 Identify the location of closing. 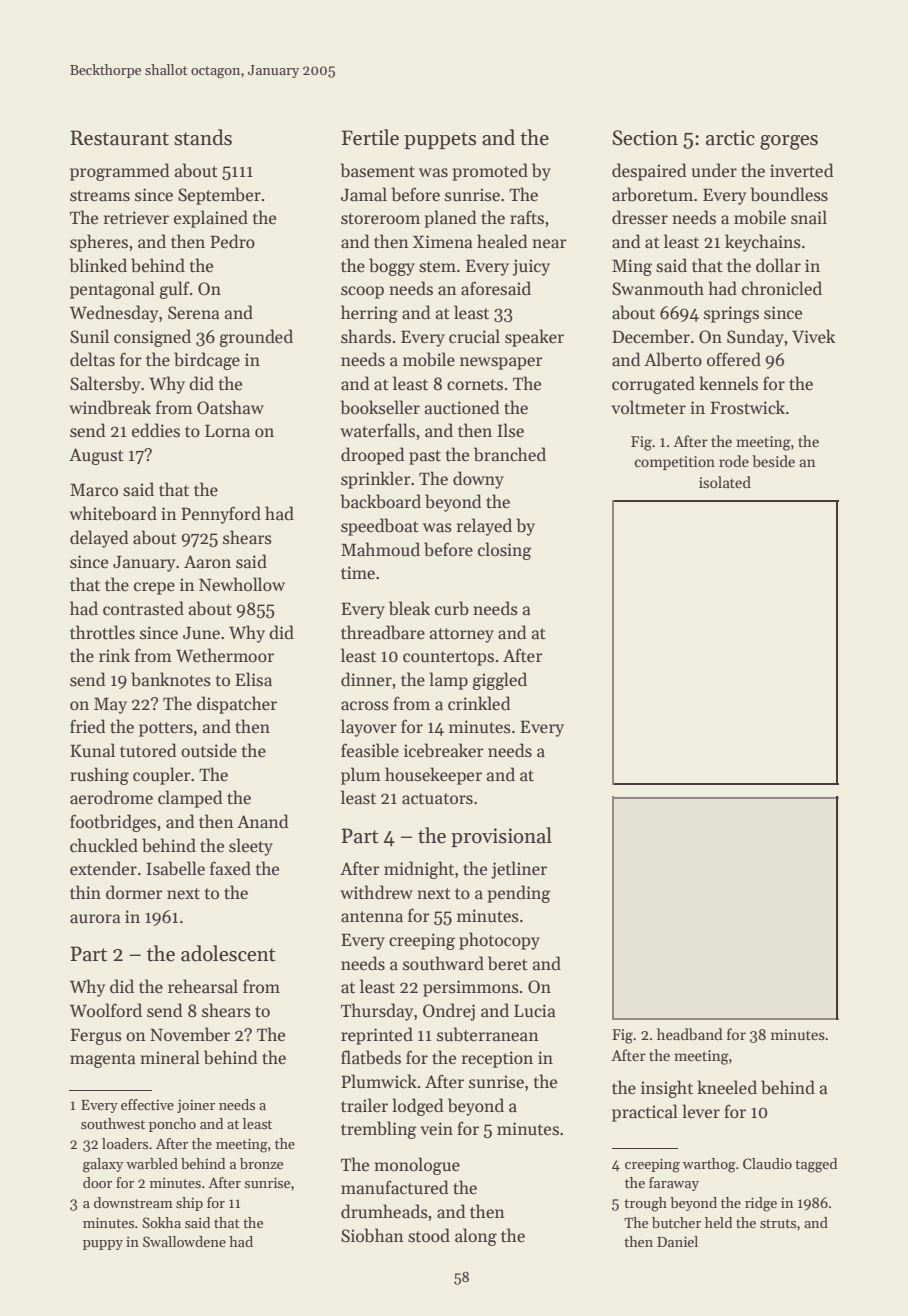
(505, 551).
